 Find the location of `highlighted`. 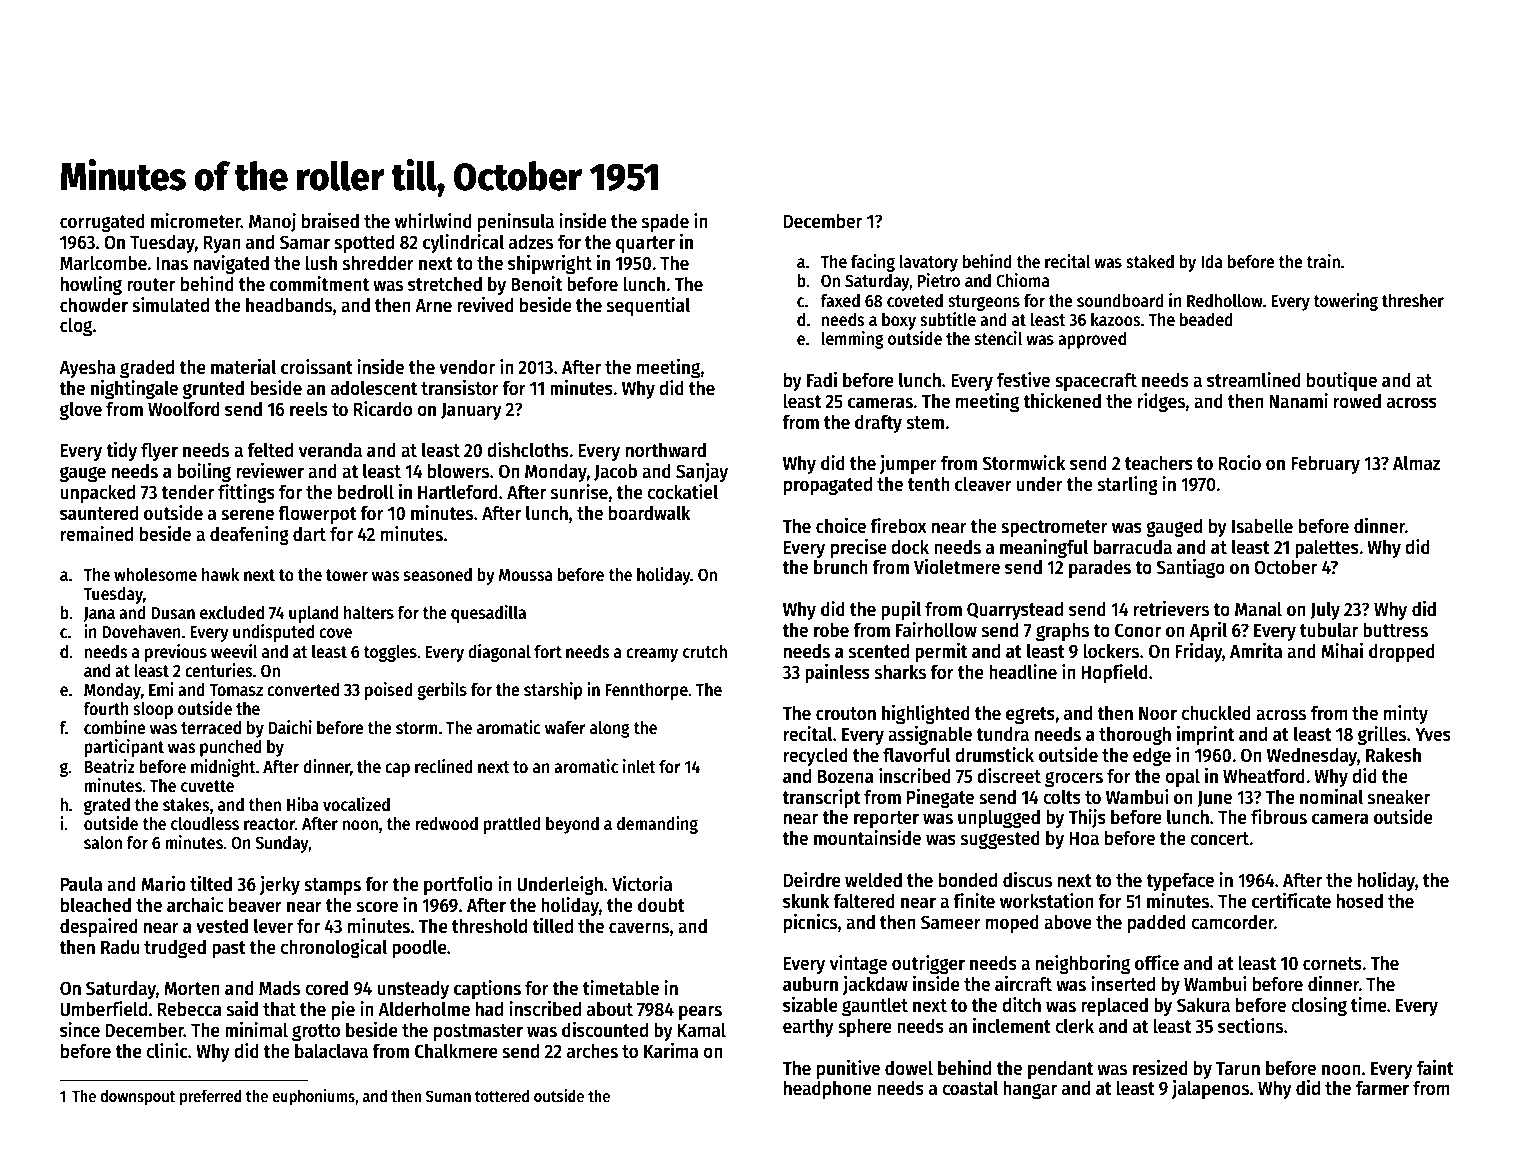

highlighted is located at coordinates (926, 714).
